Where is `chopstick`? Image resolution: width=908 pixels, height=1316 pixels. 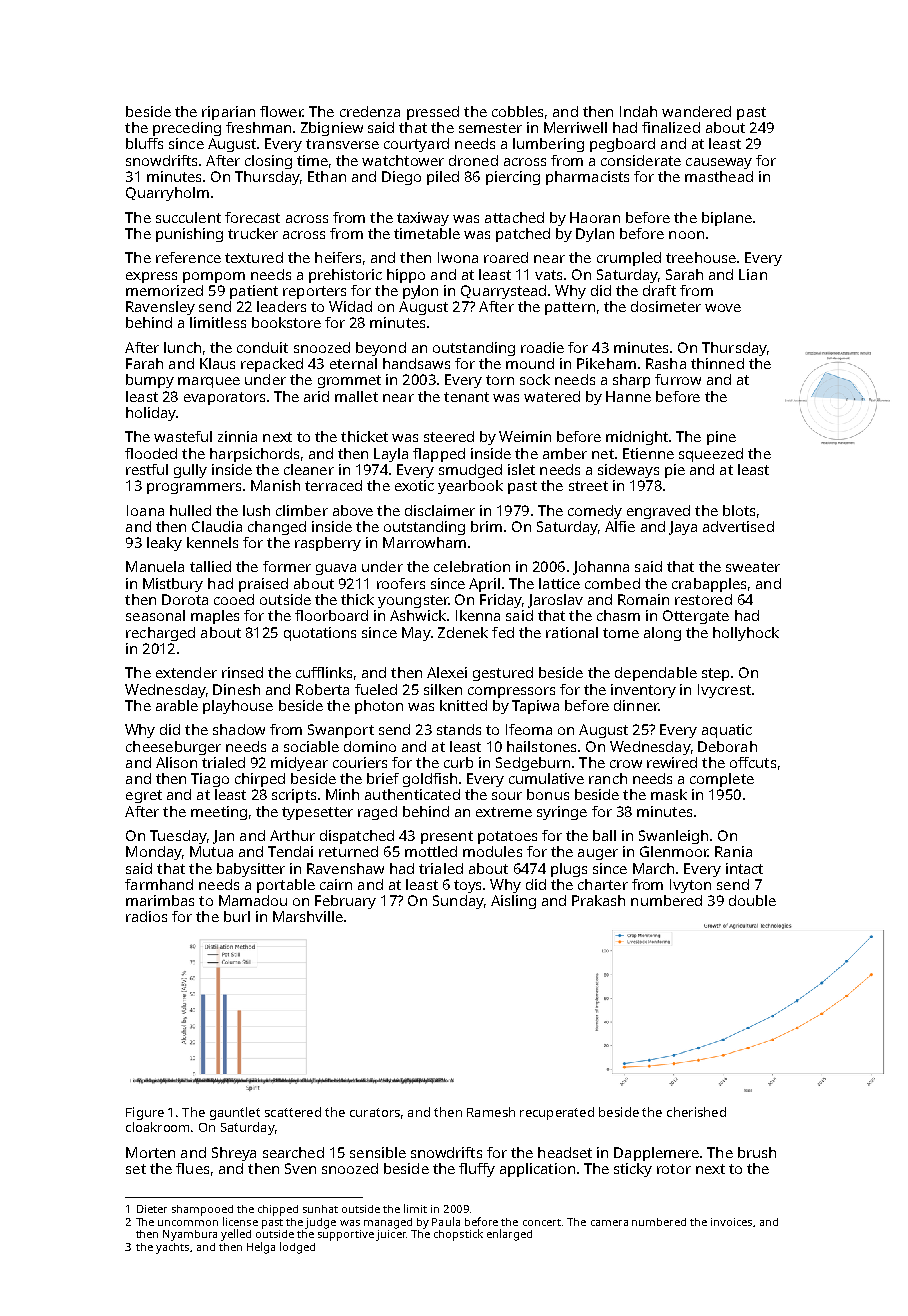 chopstick is located at coordinates (458, 1235).
